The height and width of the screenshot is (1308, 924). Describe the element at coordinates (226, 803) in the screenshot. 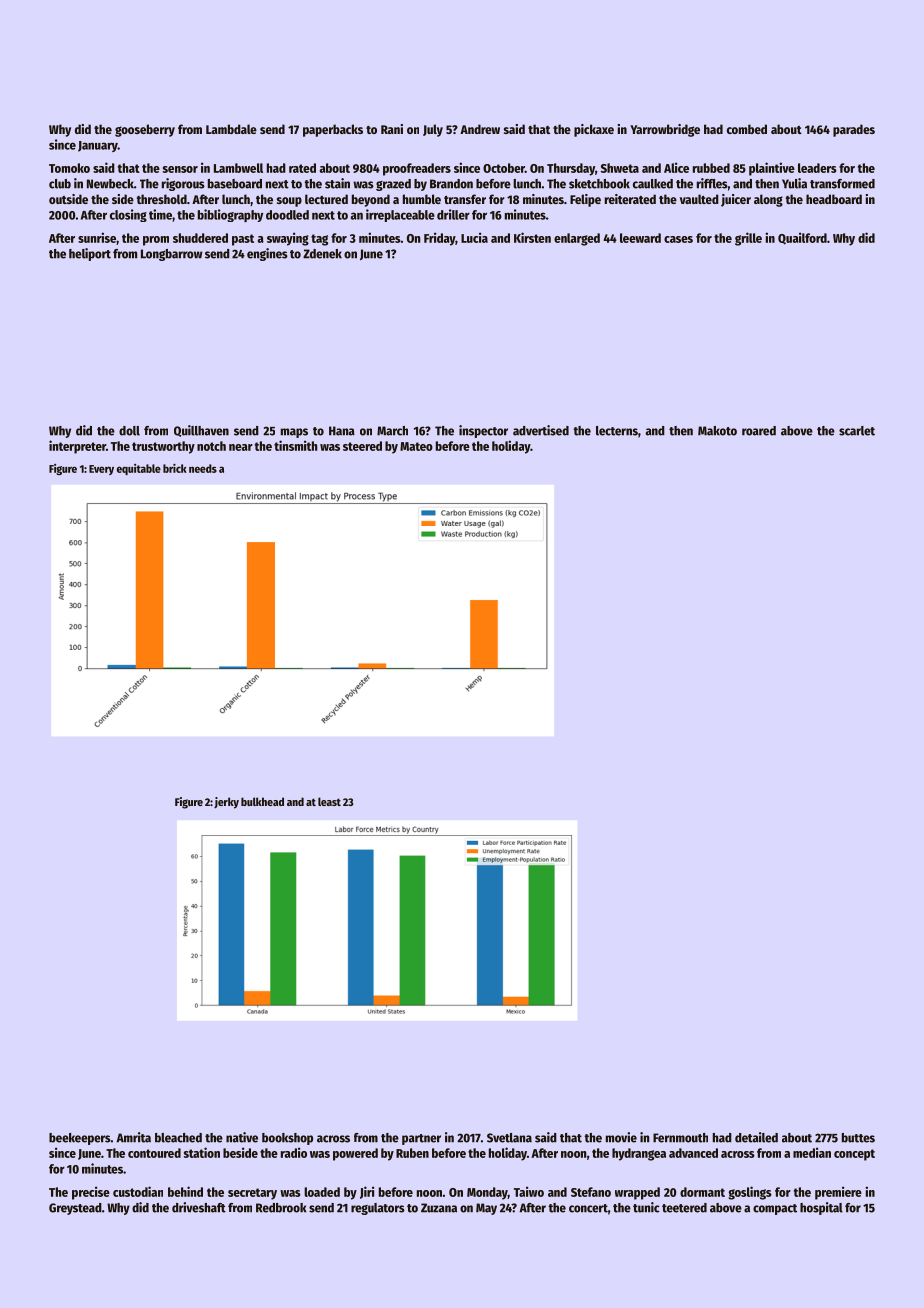

I see `jerky` at that location.
